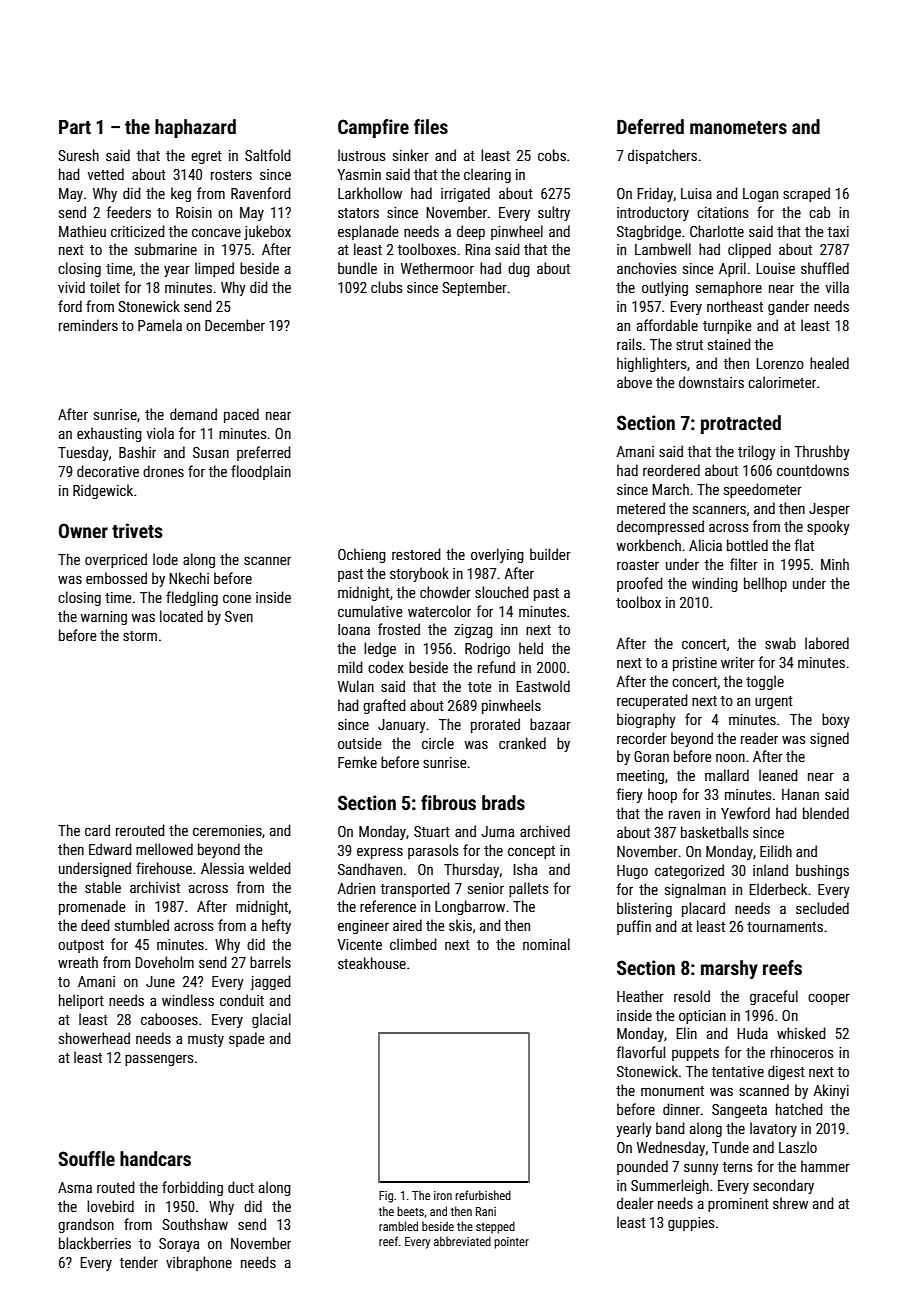 The image size is (908, 1316). Describe the element at coordinates (239, 616) in the document. I see `Sven` at that location.
